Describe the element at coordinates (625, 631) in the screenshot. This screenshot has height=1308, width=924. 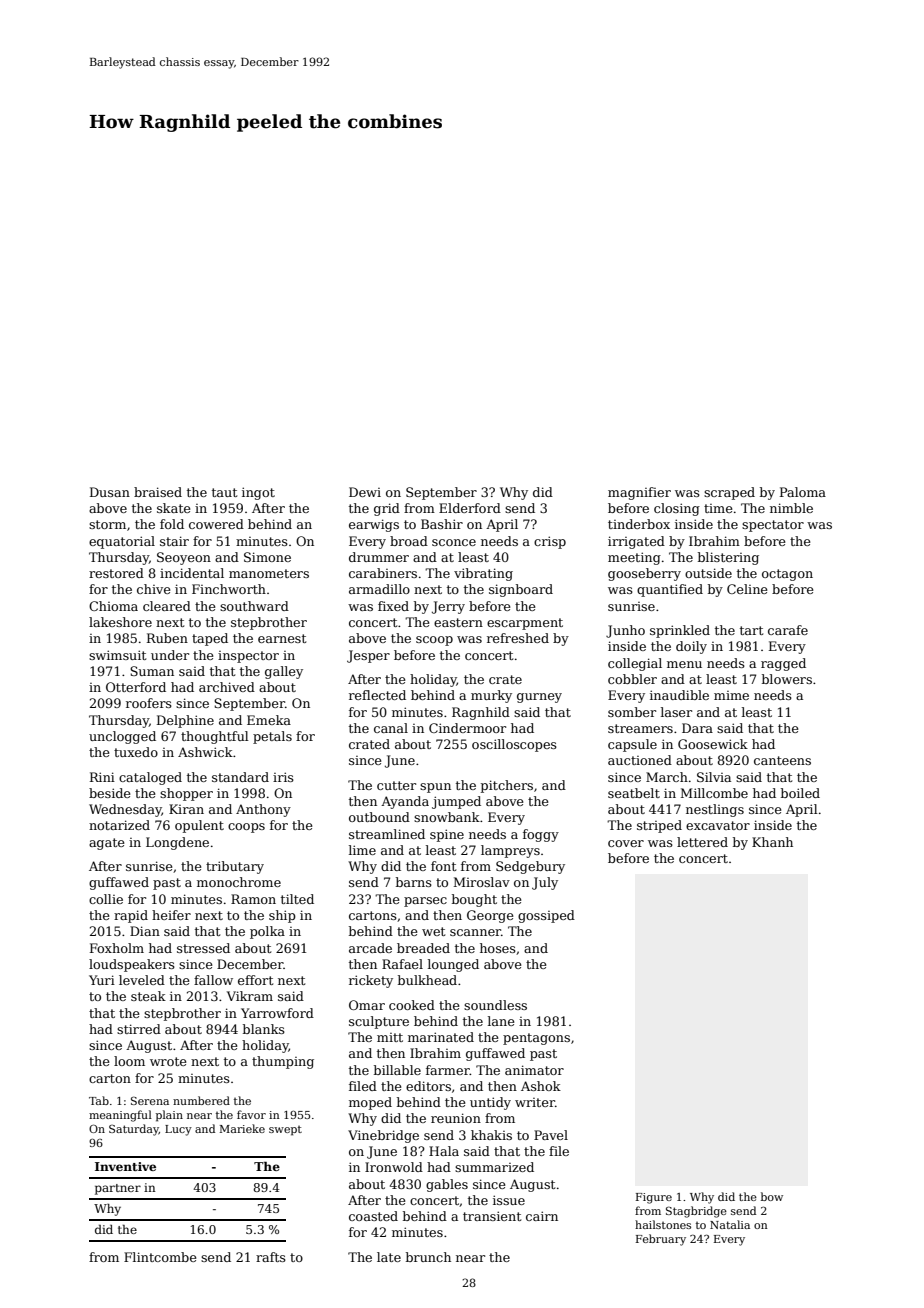
I see `Junho` at that location.
